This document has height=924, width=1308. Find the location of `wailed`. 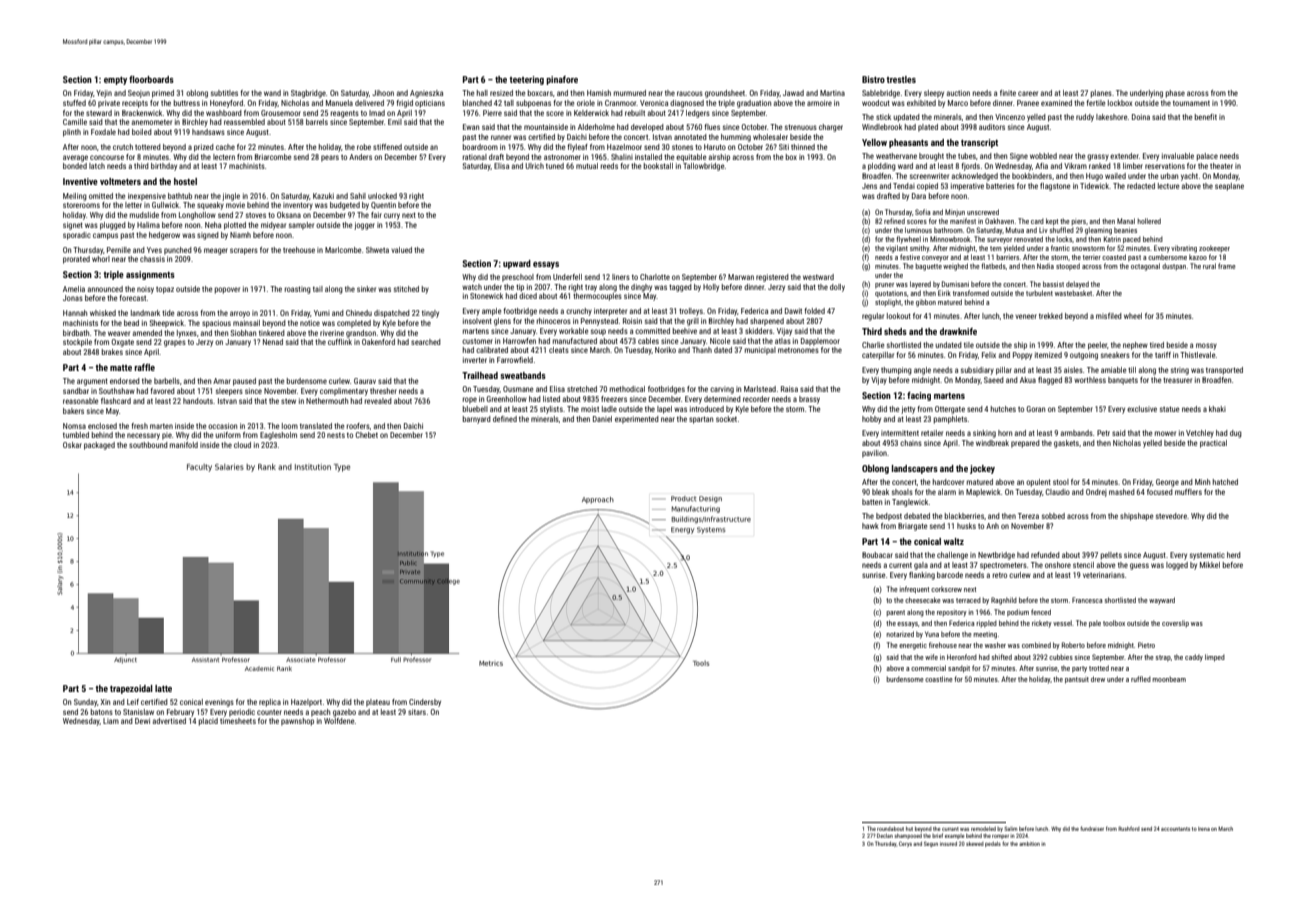

wailed is located at coordinates (1115, 176).
